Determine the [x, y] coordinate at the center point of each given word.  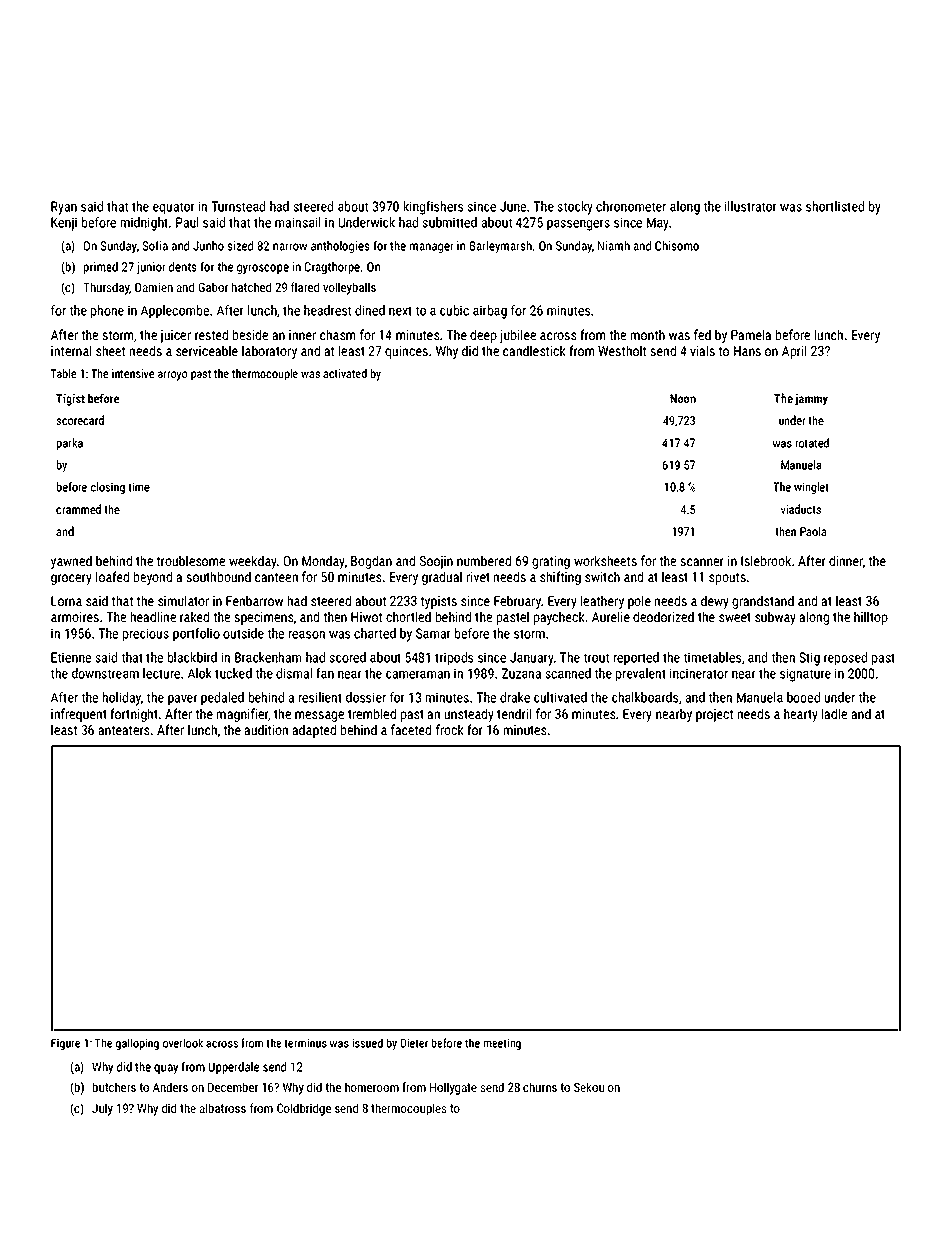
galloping [137, 1044]
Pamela [751, 334]
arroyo [172, 376]
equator [174, 208]
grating [551, 562]
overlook [183, 1043]
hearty [801, 715]
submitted [450, 222]
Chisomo [677, 246]
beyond [153, 578]
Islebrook [766, 560]
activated [345, 373]
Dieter [414, 1043]
